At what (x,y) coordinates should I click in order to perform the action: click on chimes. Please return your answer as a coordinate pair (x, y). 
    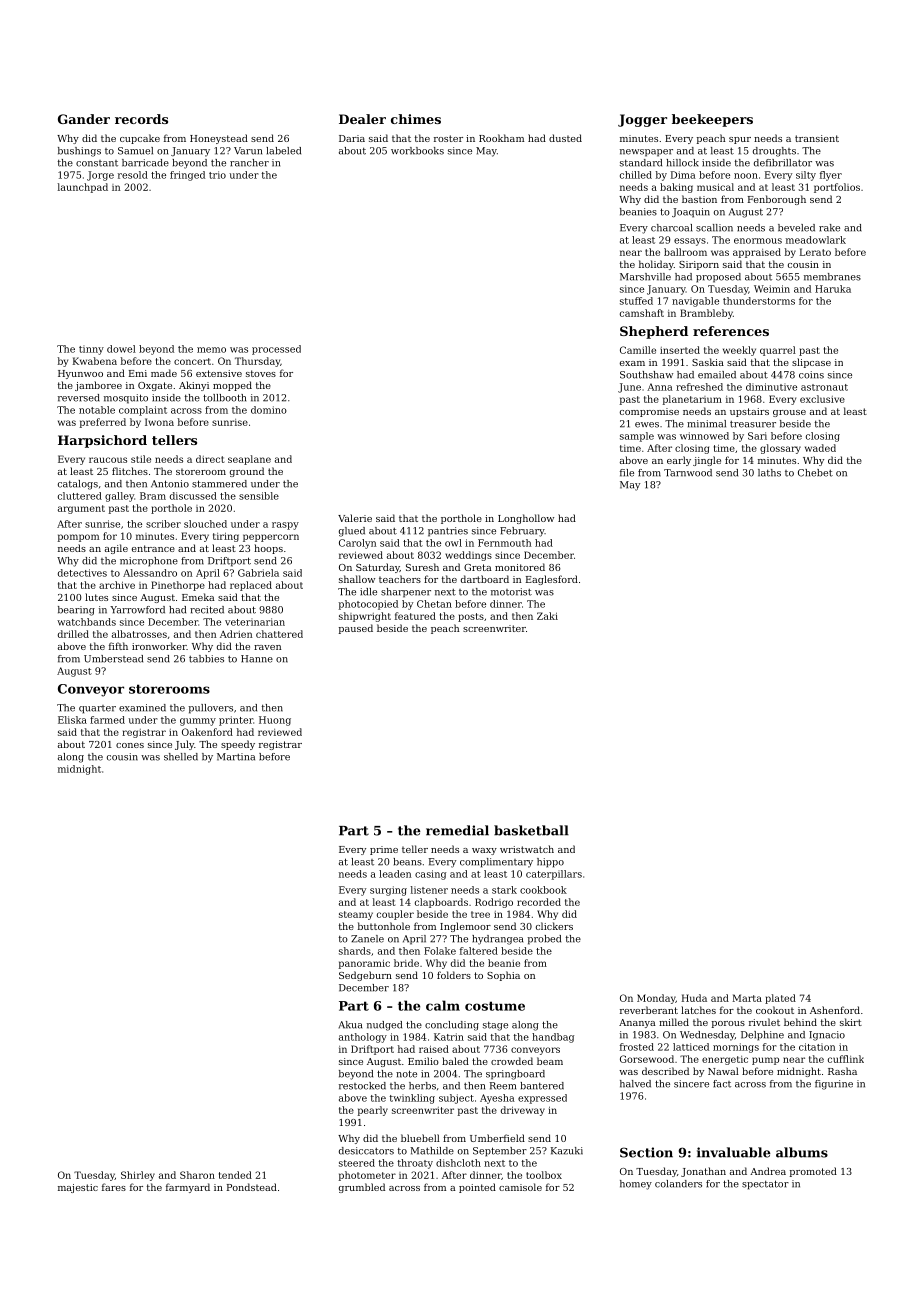
    Looking at the image, I should click on (416, 119).
